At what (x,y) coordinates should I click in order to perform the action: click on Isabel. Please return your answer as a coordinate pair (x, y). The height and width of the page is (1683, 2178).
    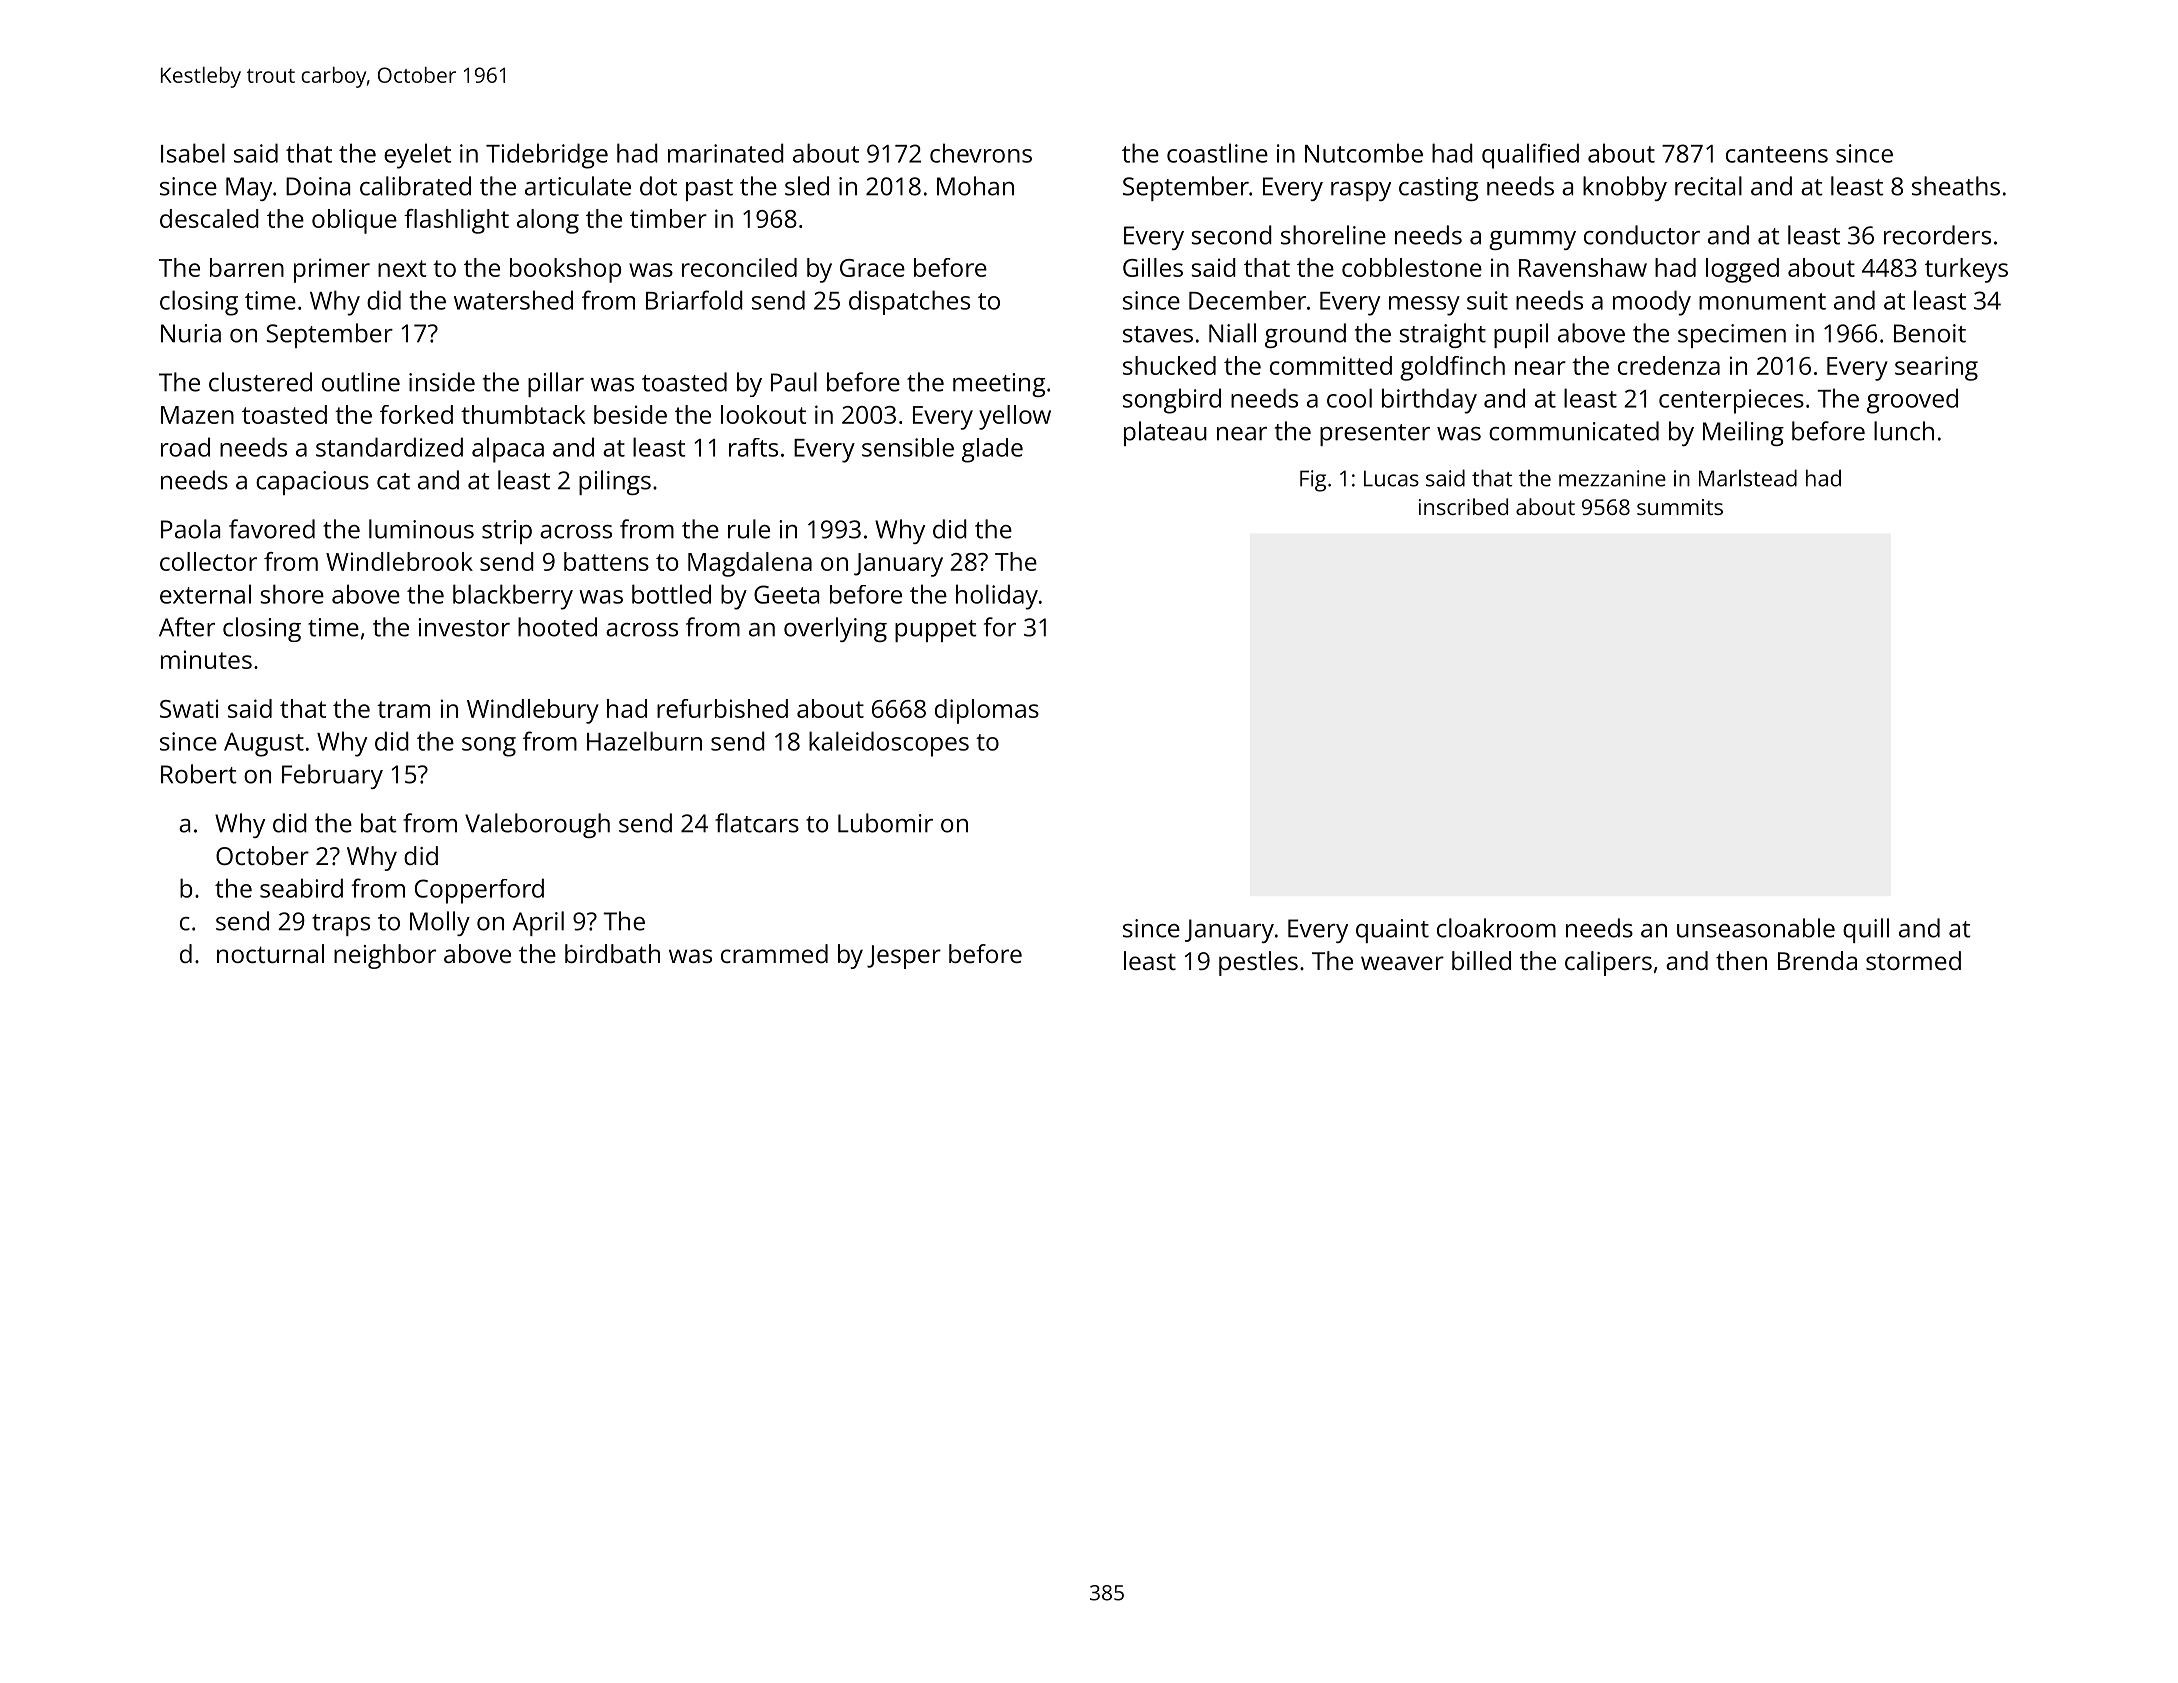
    Looking at the image, I should click on (193, 153).
